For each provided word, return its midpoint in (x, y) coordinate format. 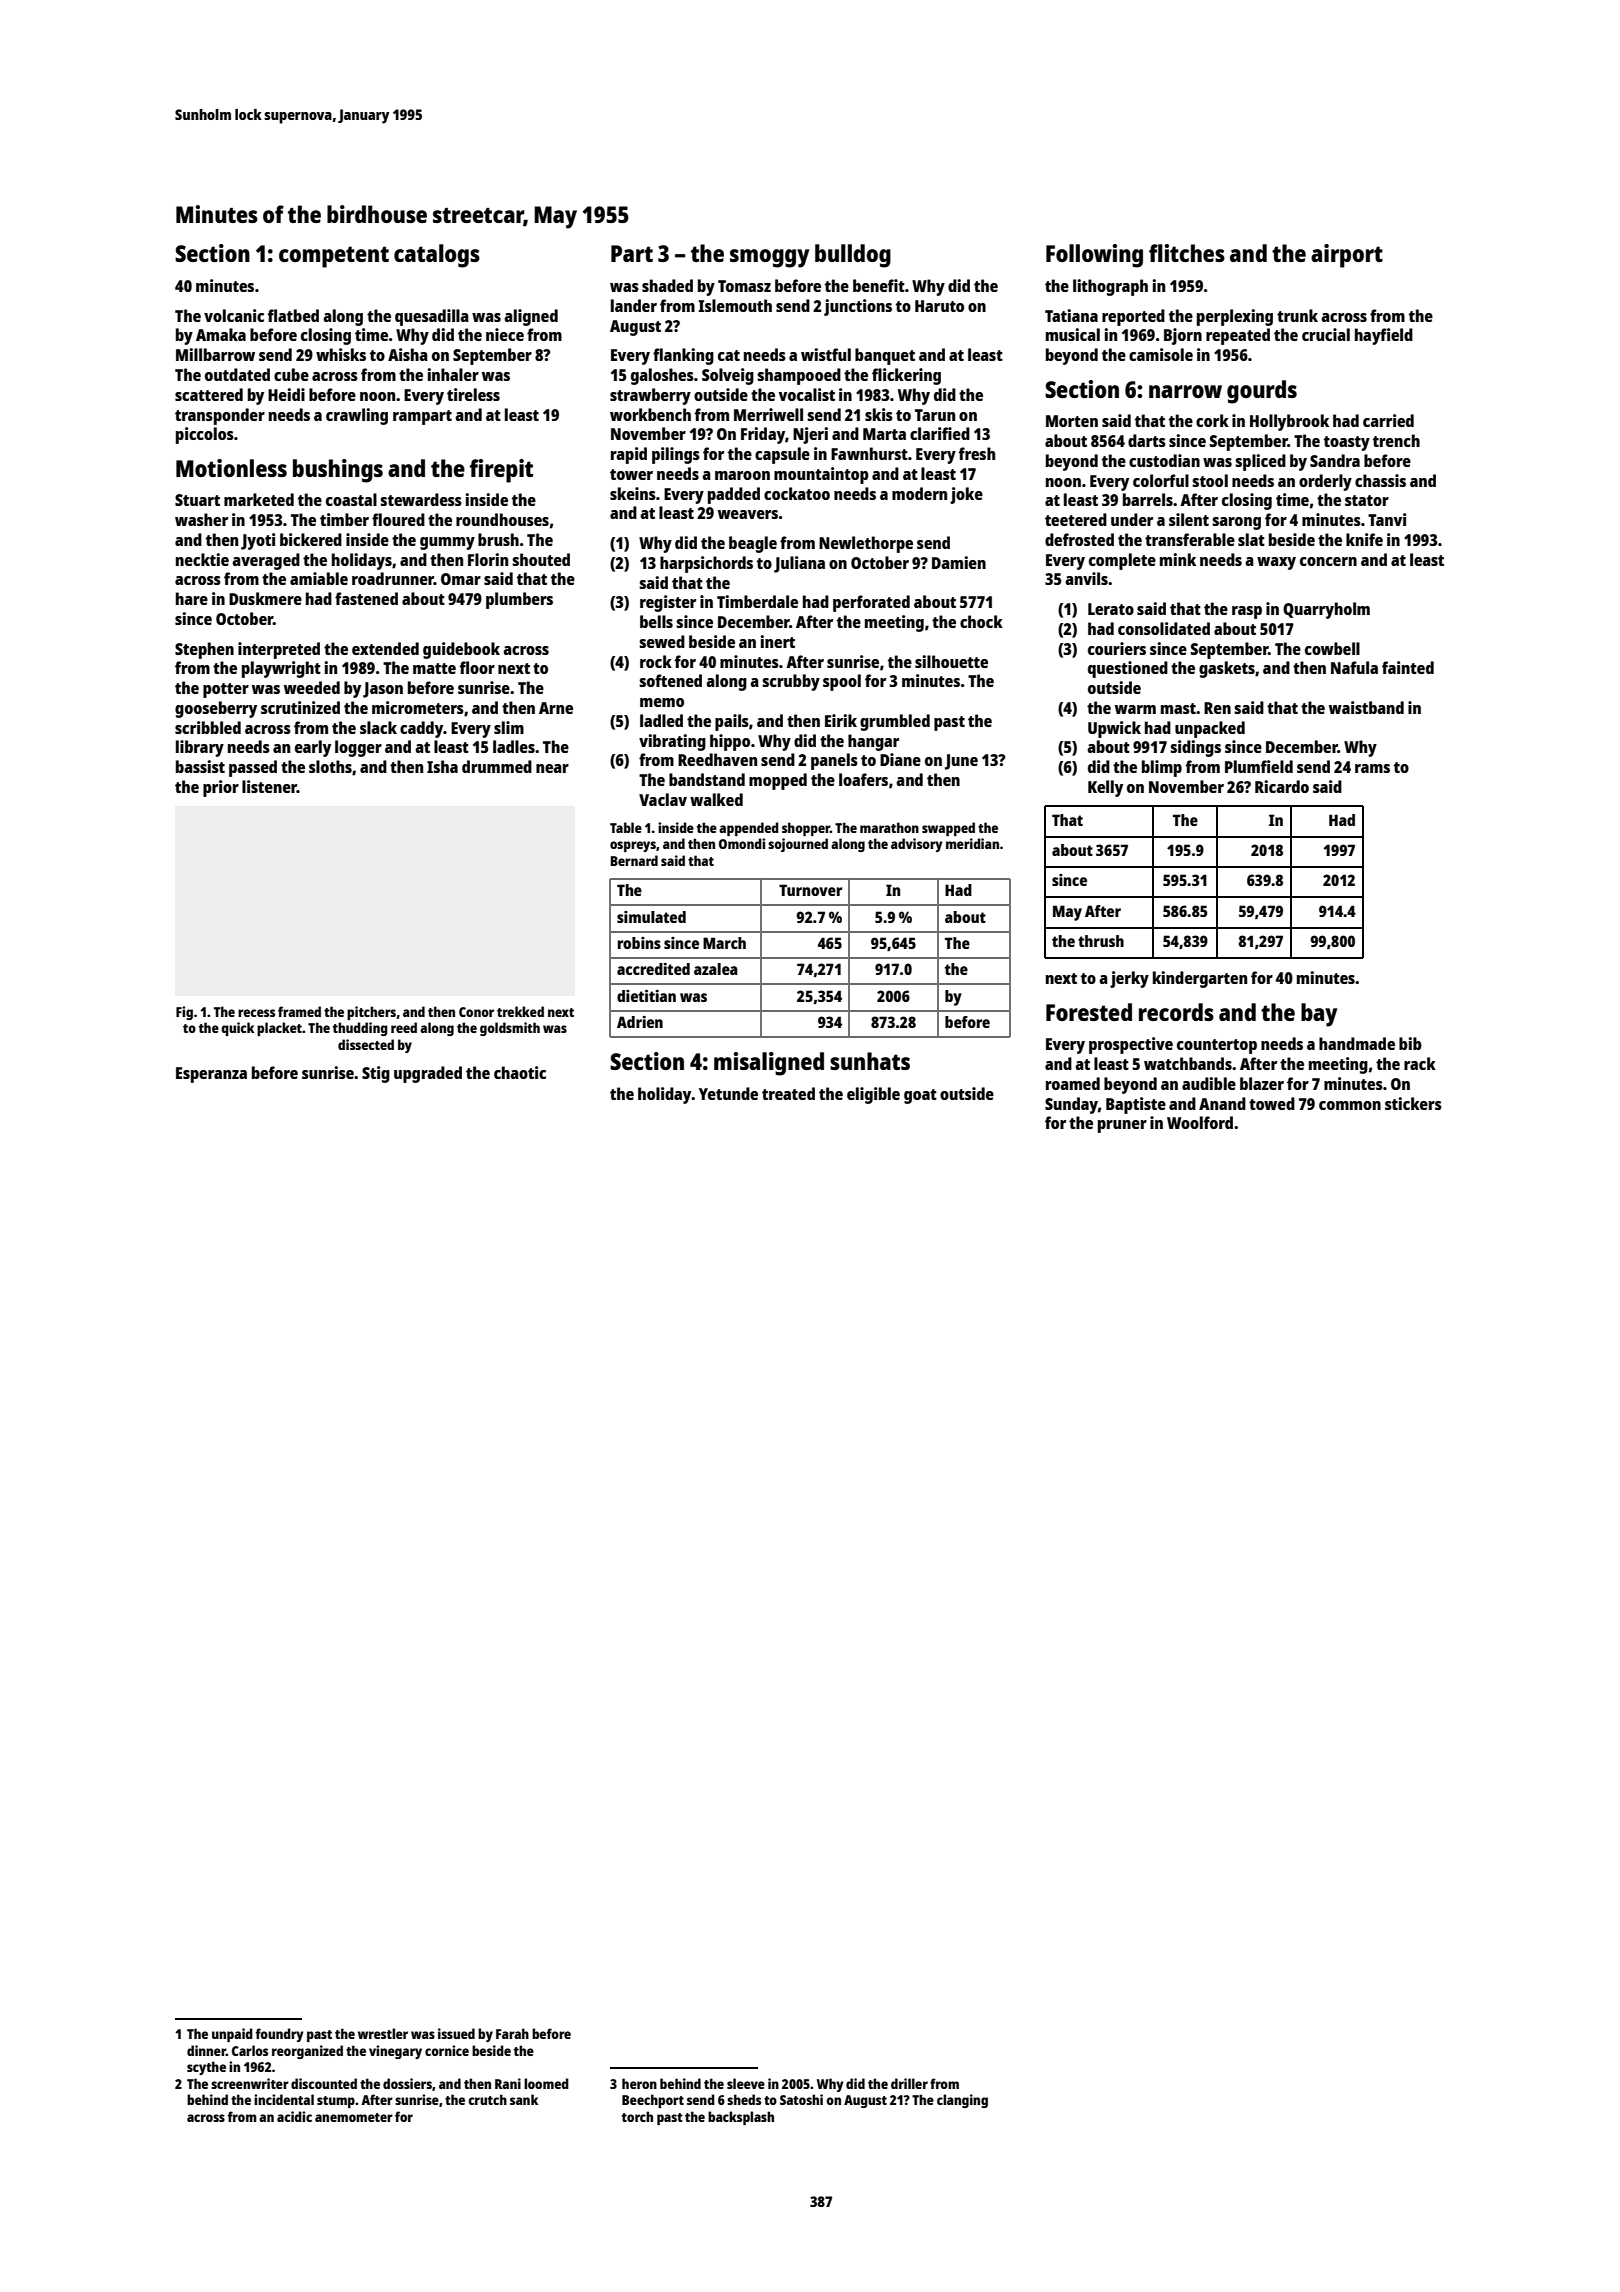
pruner (1122, 1126)
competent (334, 257)
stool (1210, 480)
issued (456, 2033)
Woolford (1200, 1122)
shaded (667, 285)
